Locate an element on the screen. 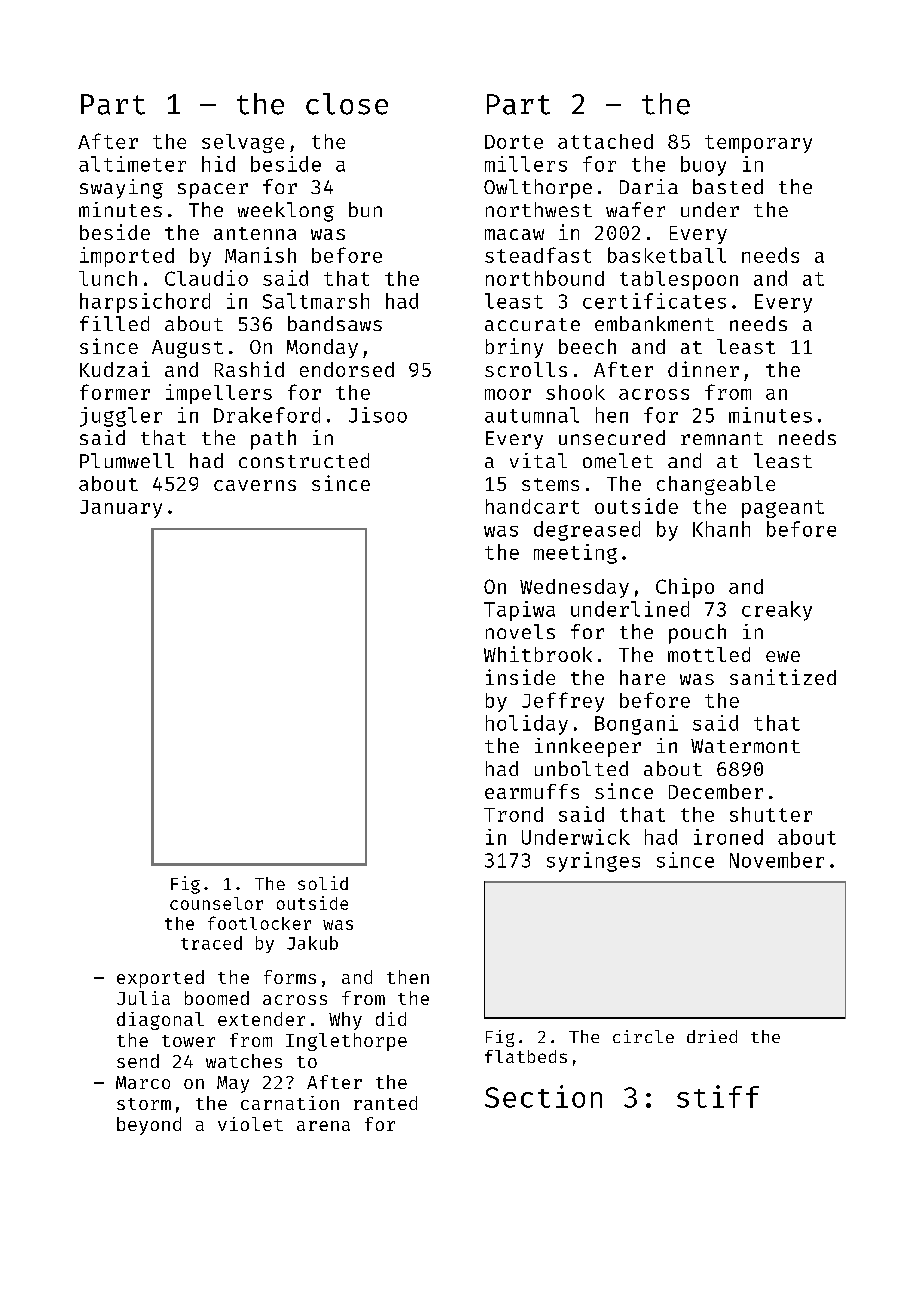 The width and height of the screenshot is (924, 1311). holiday is located at coordinates (527, 725).
